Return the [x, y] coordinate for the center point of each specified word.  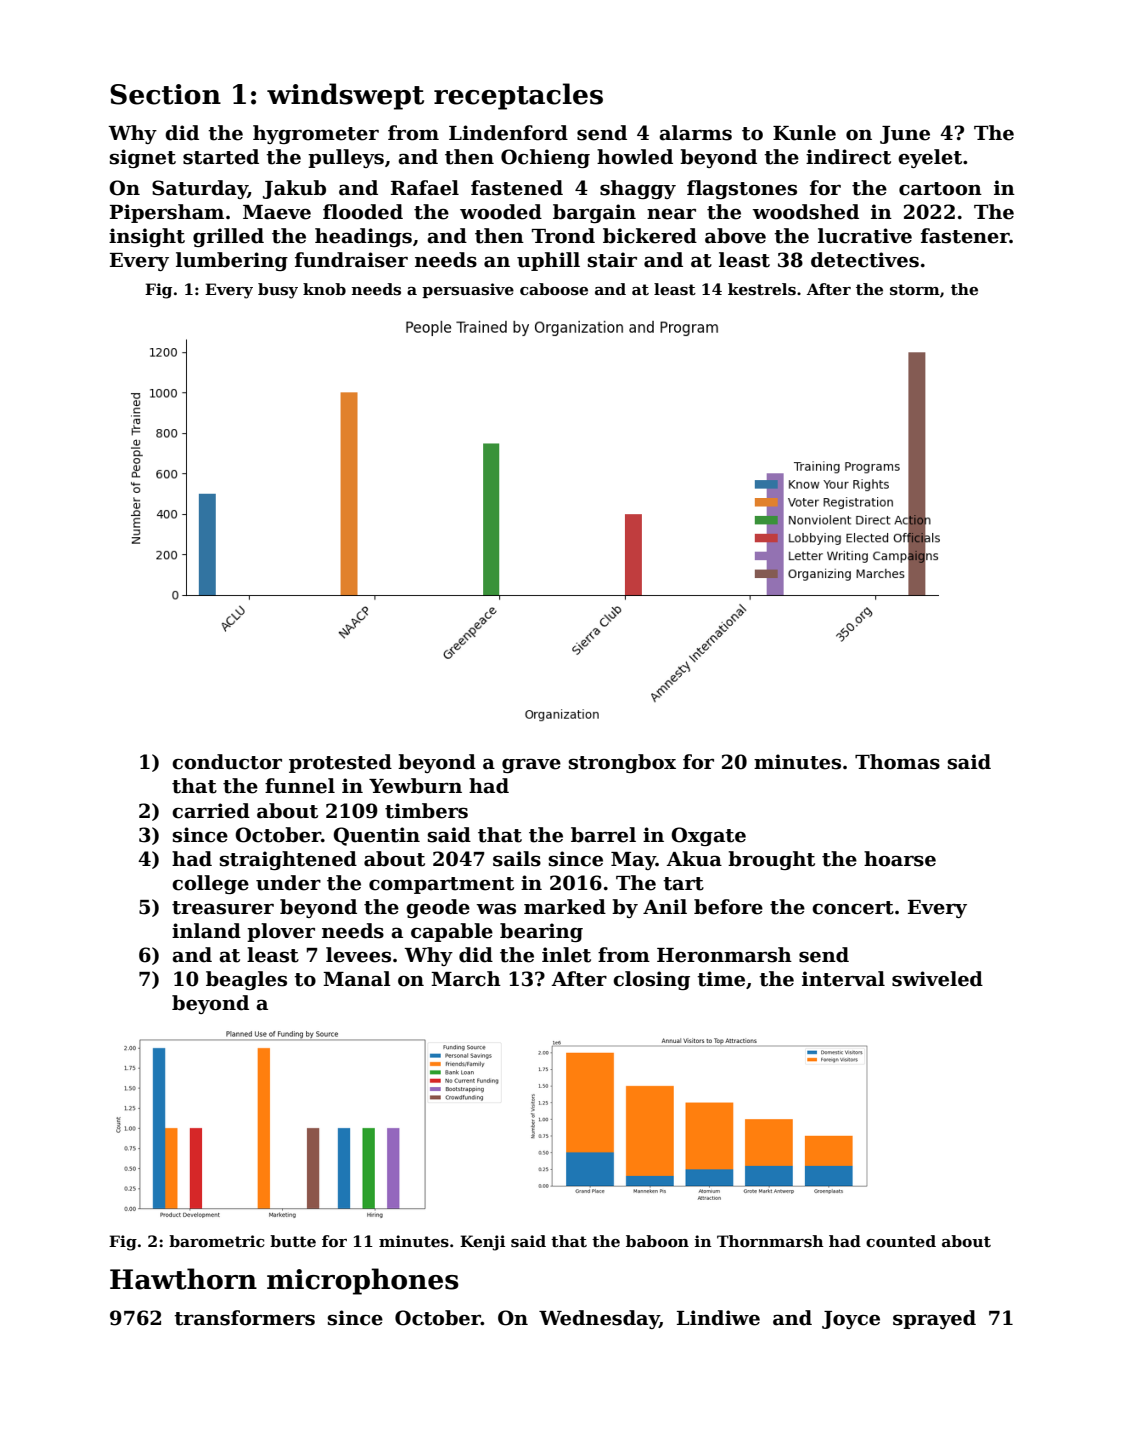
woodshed [805, 212]
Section [165, 94]
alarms [695, 133]
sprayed [934, 1319]
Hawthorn [183, 1279]
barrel [603, 835]
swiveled [937, 979]
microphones [363, 1281]
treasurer [223, 908]
